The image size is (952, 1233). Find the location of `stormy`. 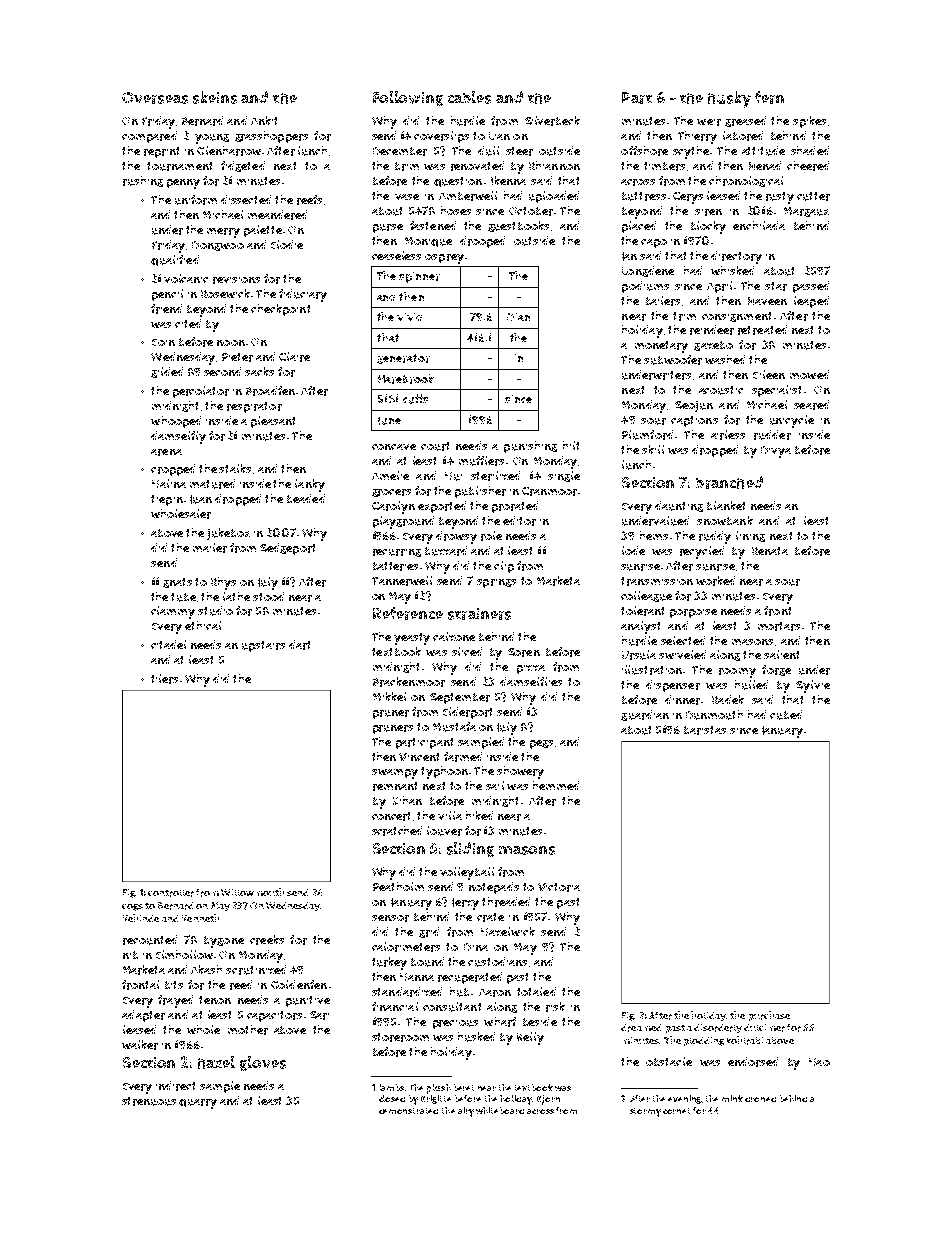

stormy is located at coordinates (645, 1112).
